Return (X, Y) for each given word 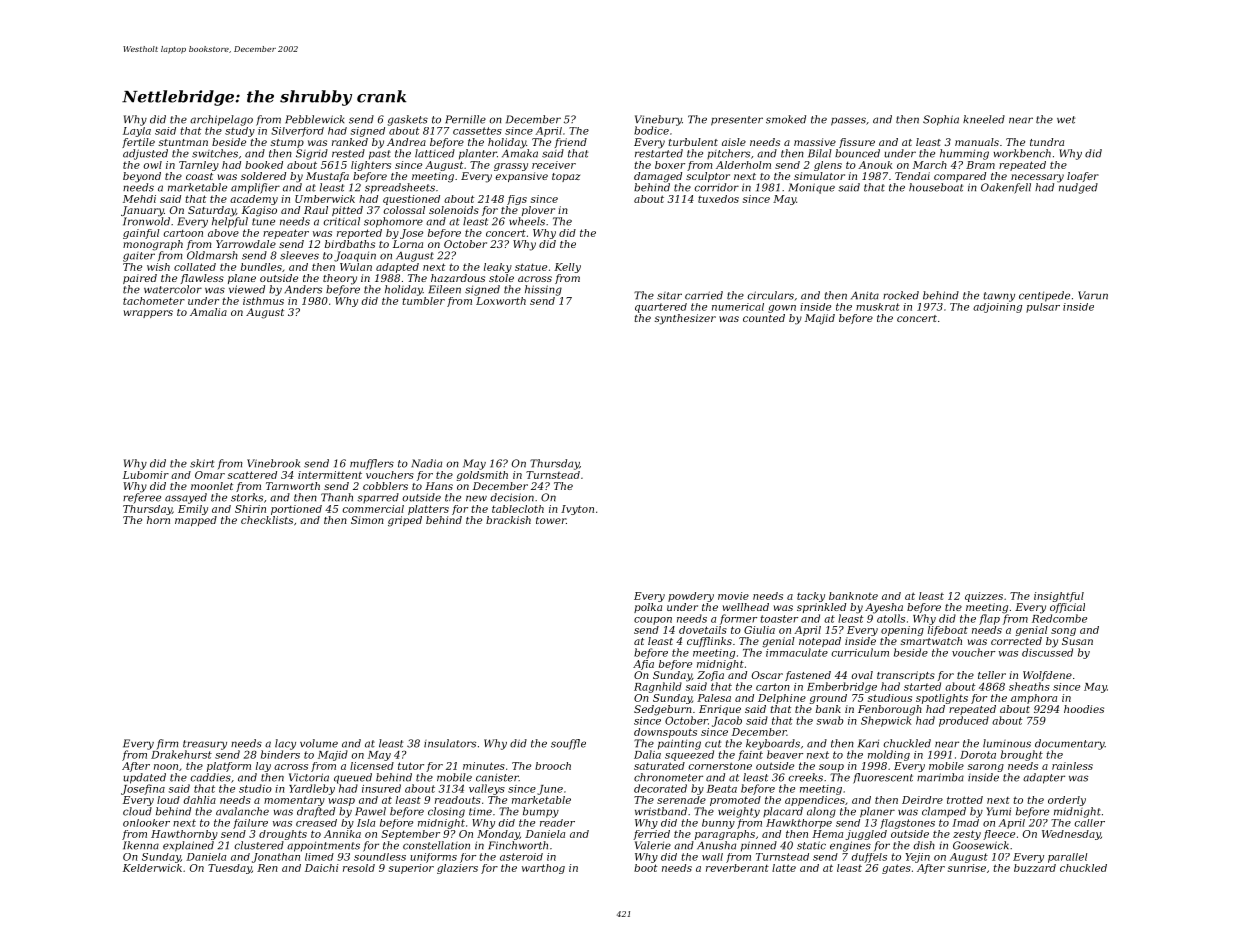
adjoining (997, 308)
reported (359, 234)
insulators (450, 743)
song (1063, 632)
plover (538, 211)
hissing (543, 290)
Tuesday (230, 869)
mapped (196, 521)
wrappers (148, 314)
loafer (1083, 177)
